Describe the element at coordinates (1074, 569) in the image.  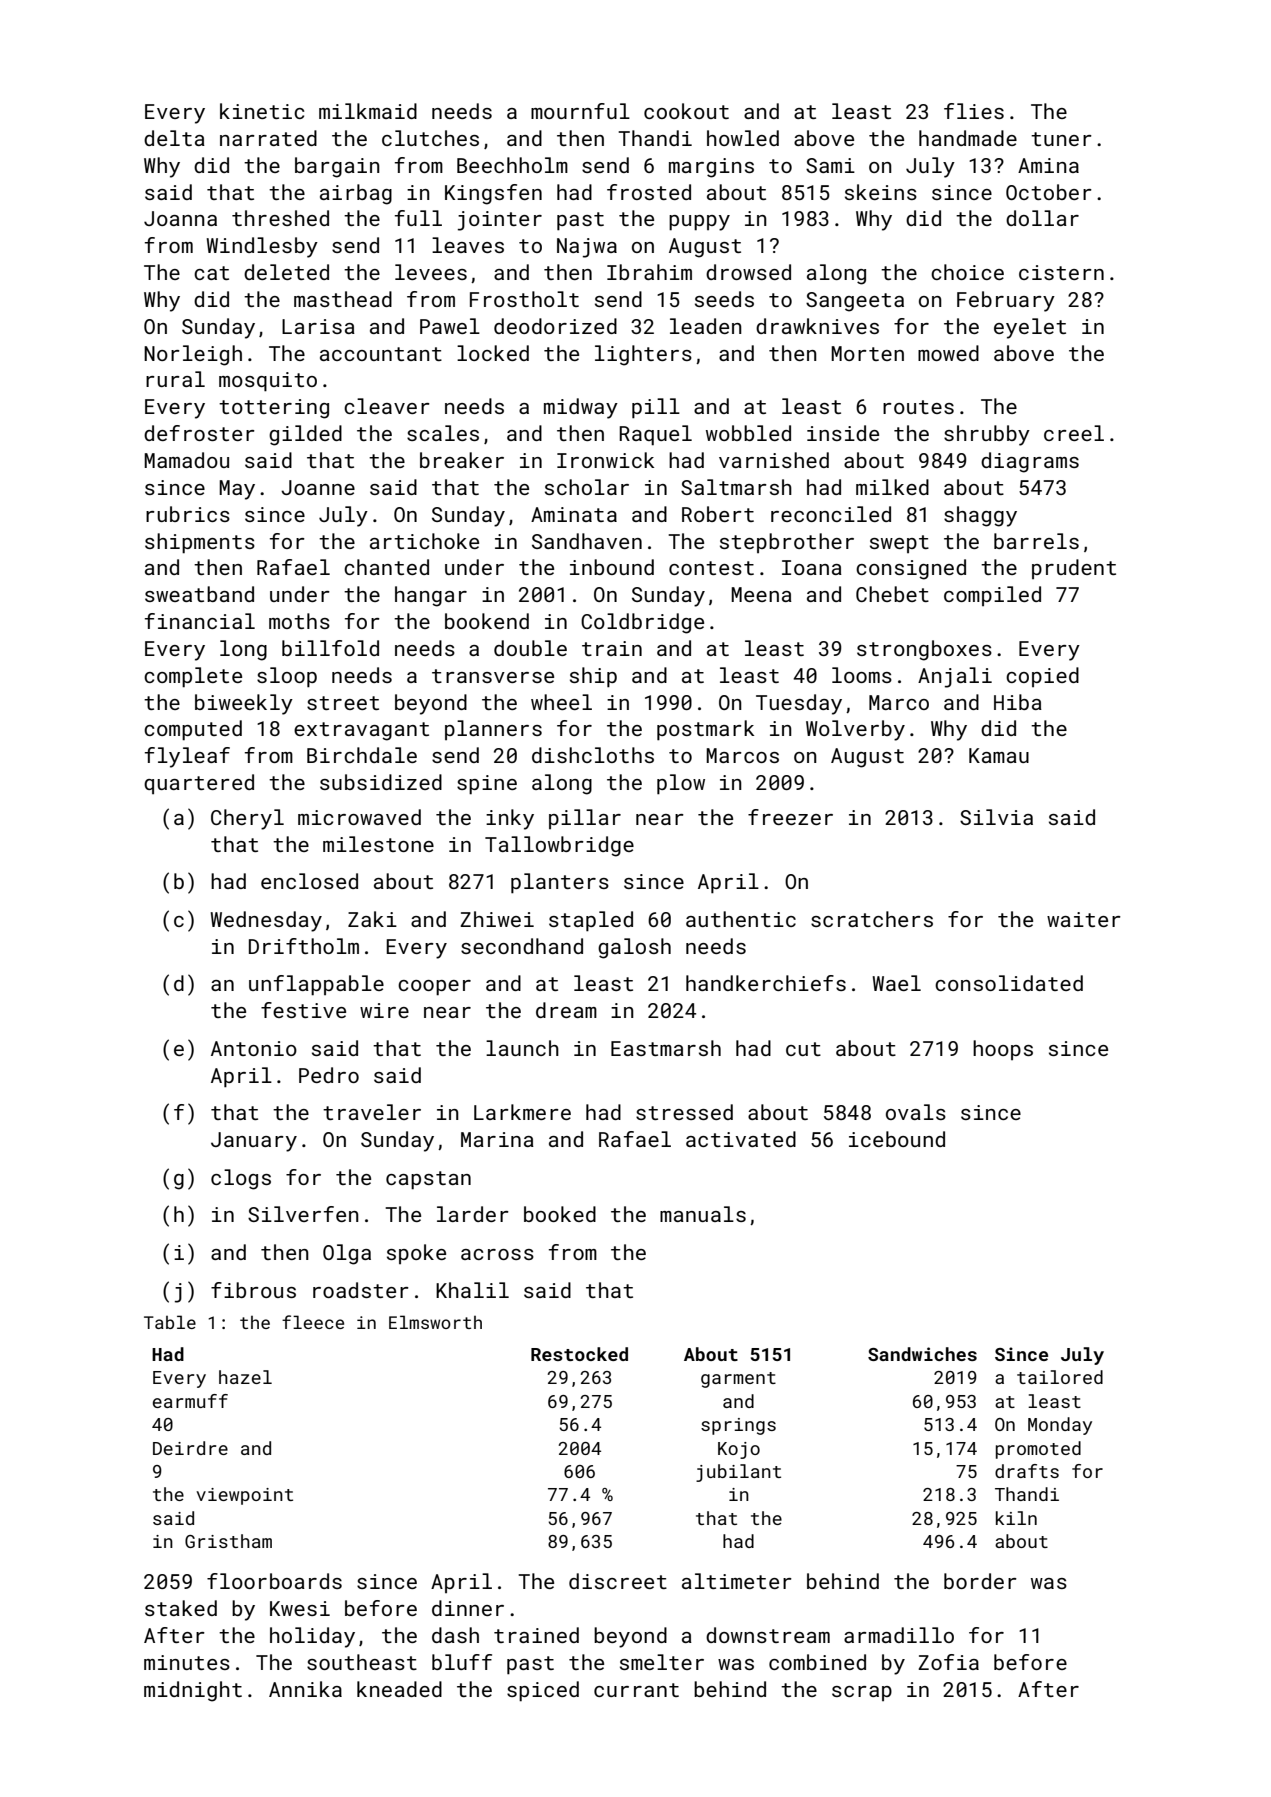
I see `prudent` at that location.
